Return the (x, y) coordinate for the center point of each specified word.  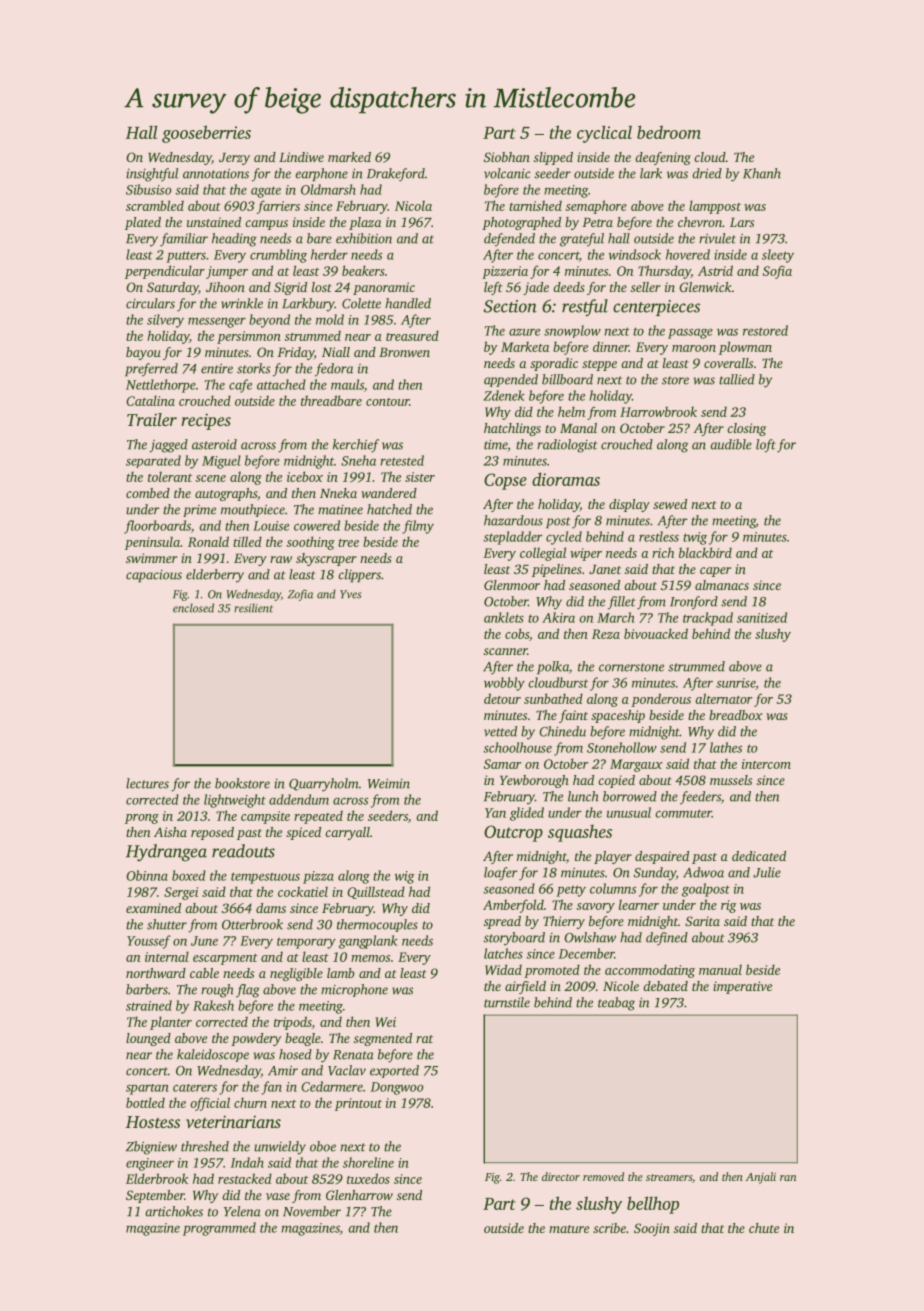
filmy (418, 527)
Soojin (652, 1229)
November (312, 1211)
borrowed (630, 796)
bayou (143, 353)
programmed (219, 1229)
